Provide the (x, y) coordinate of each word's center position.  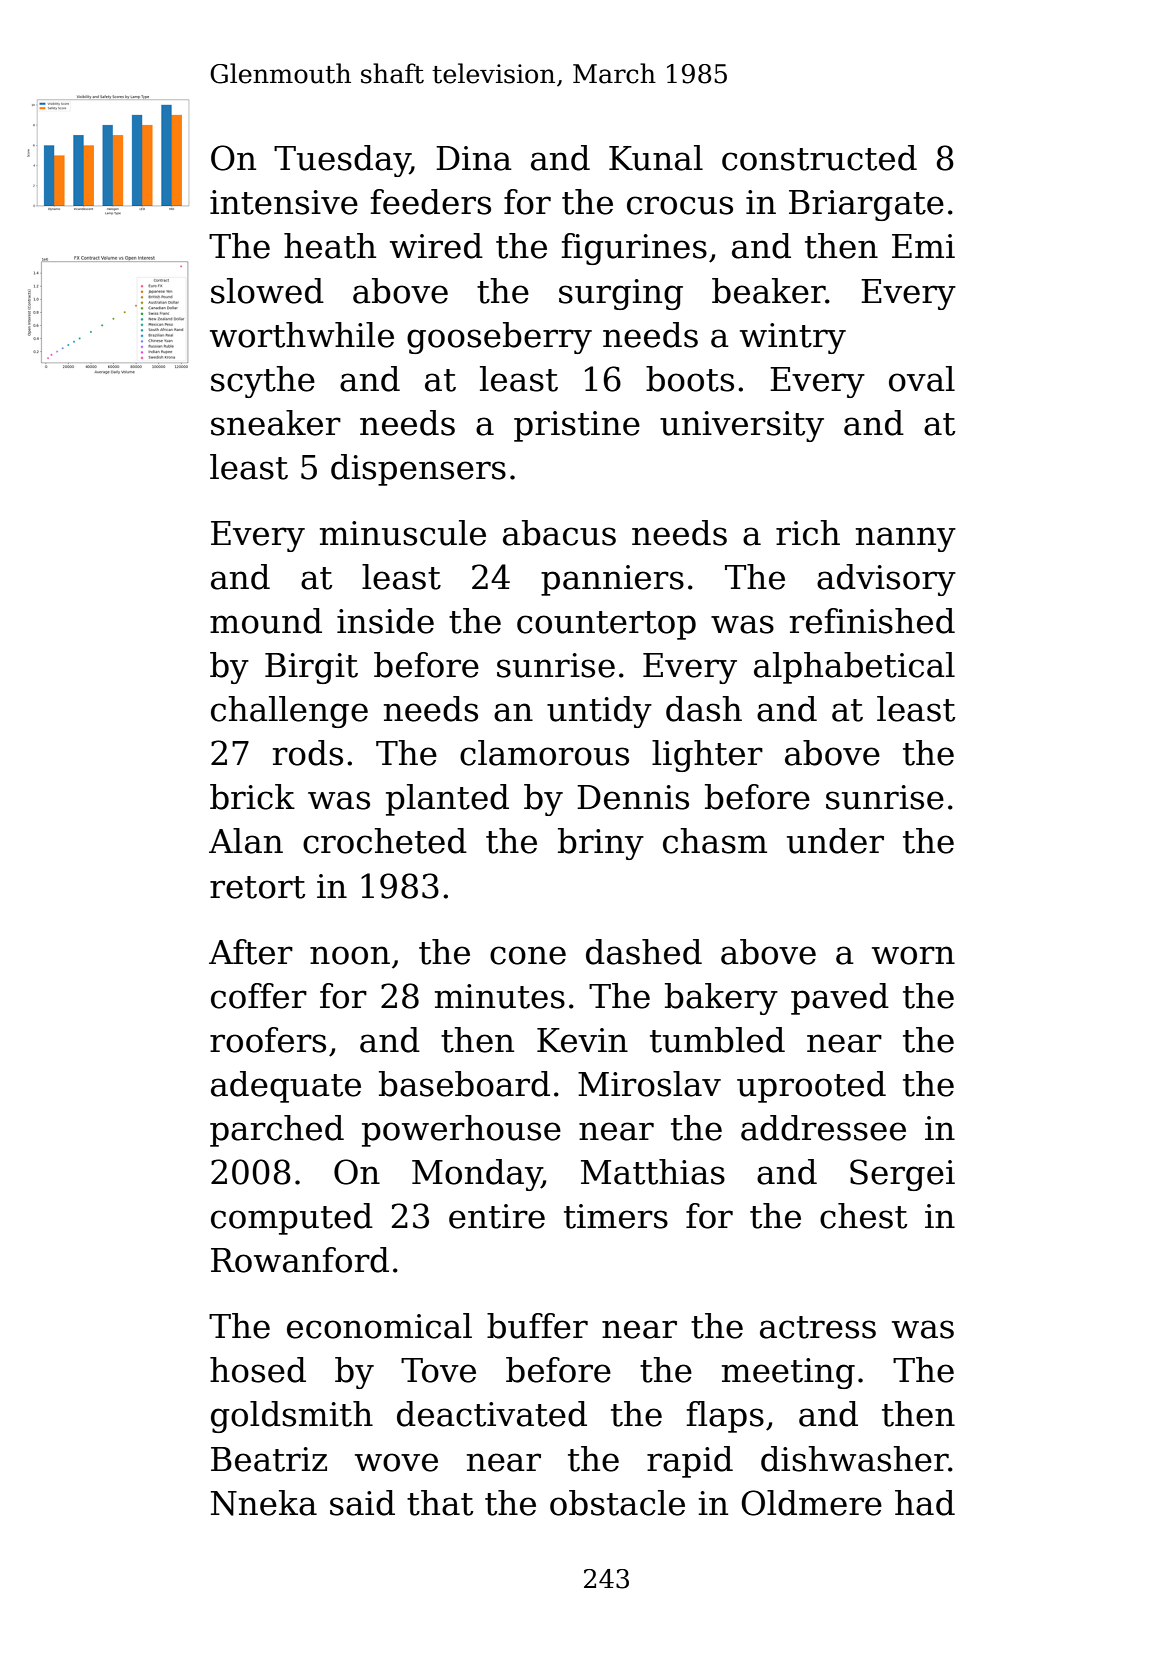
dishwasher (855, 1459)
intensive (284, 202)
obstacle (617, 1503)
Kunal (656, 158)
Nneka (264, 1503)
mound (266, 621)
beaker (769, 291)
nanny (906, 539)
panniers (612, 580)
